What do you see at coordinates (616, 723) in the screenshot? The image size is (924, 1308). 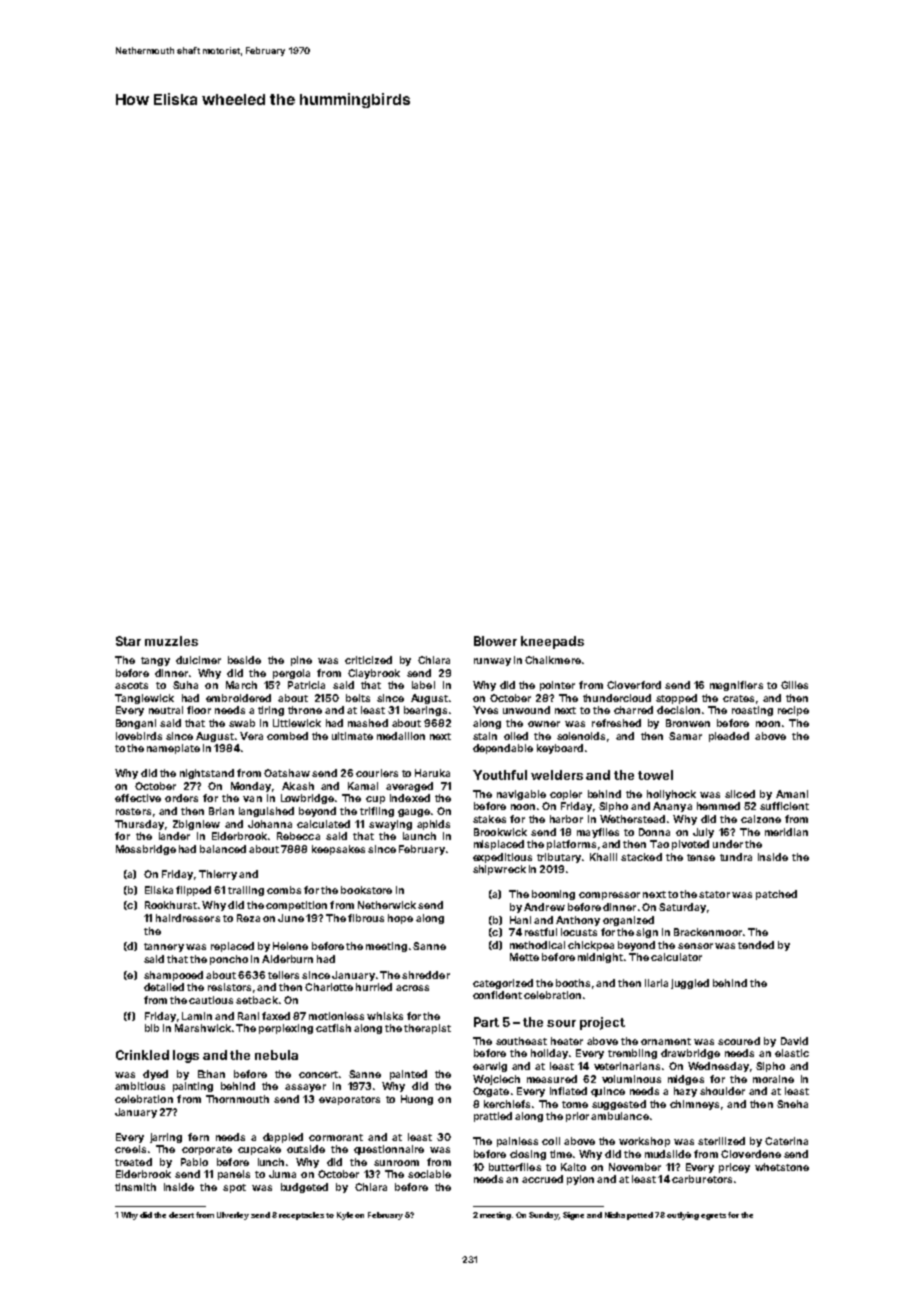 I see `refreshed` at bounding box center [616, 723].
